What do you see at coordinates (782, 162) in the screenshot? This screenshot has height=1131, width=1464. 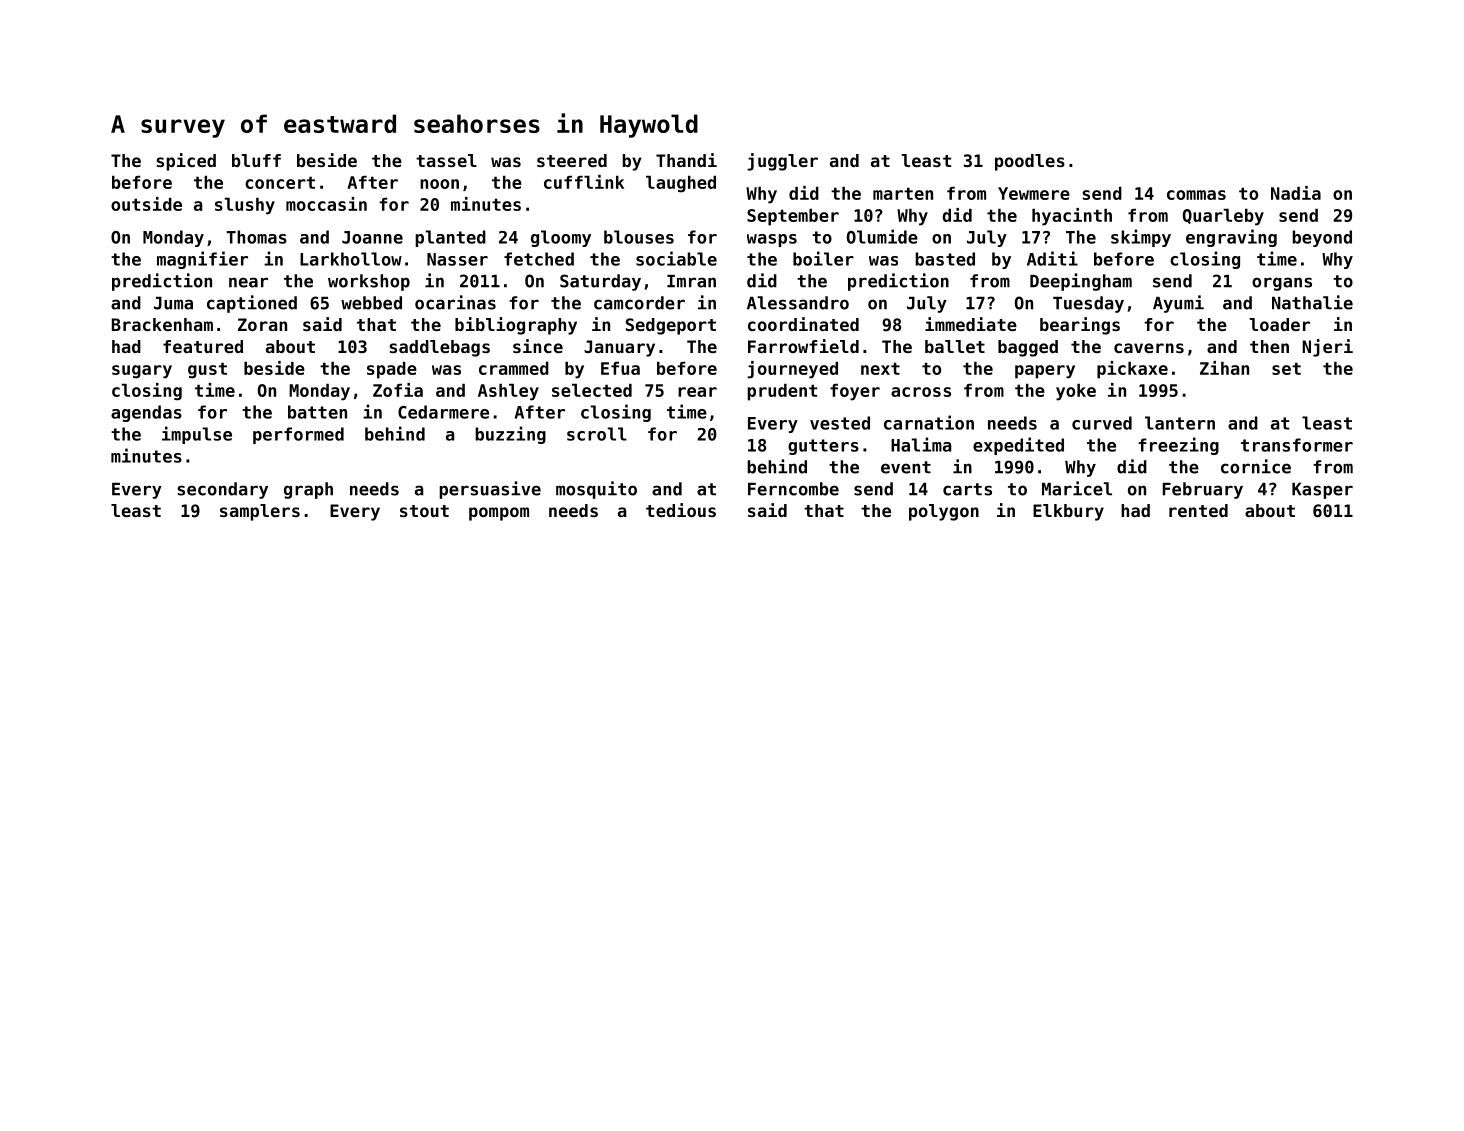 I see `juggler` at bounding box center [782, 162].
